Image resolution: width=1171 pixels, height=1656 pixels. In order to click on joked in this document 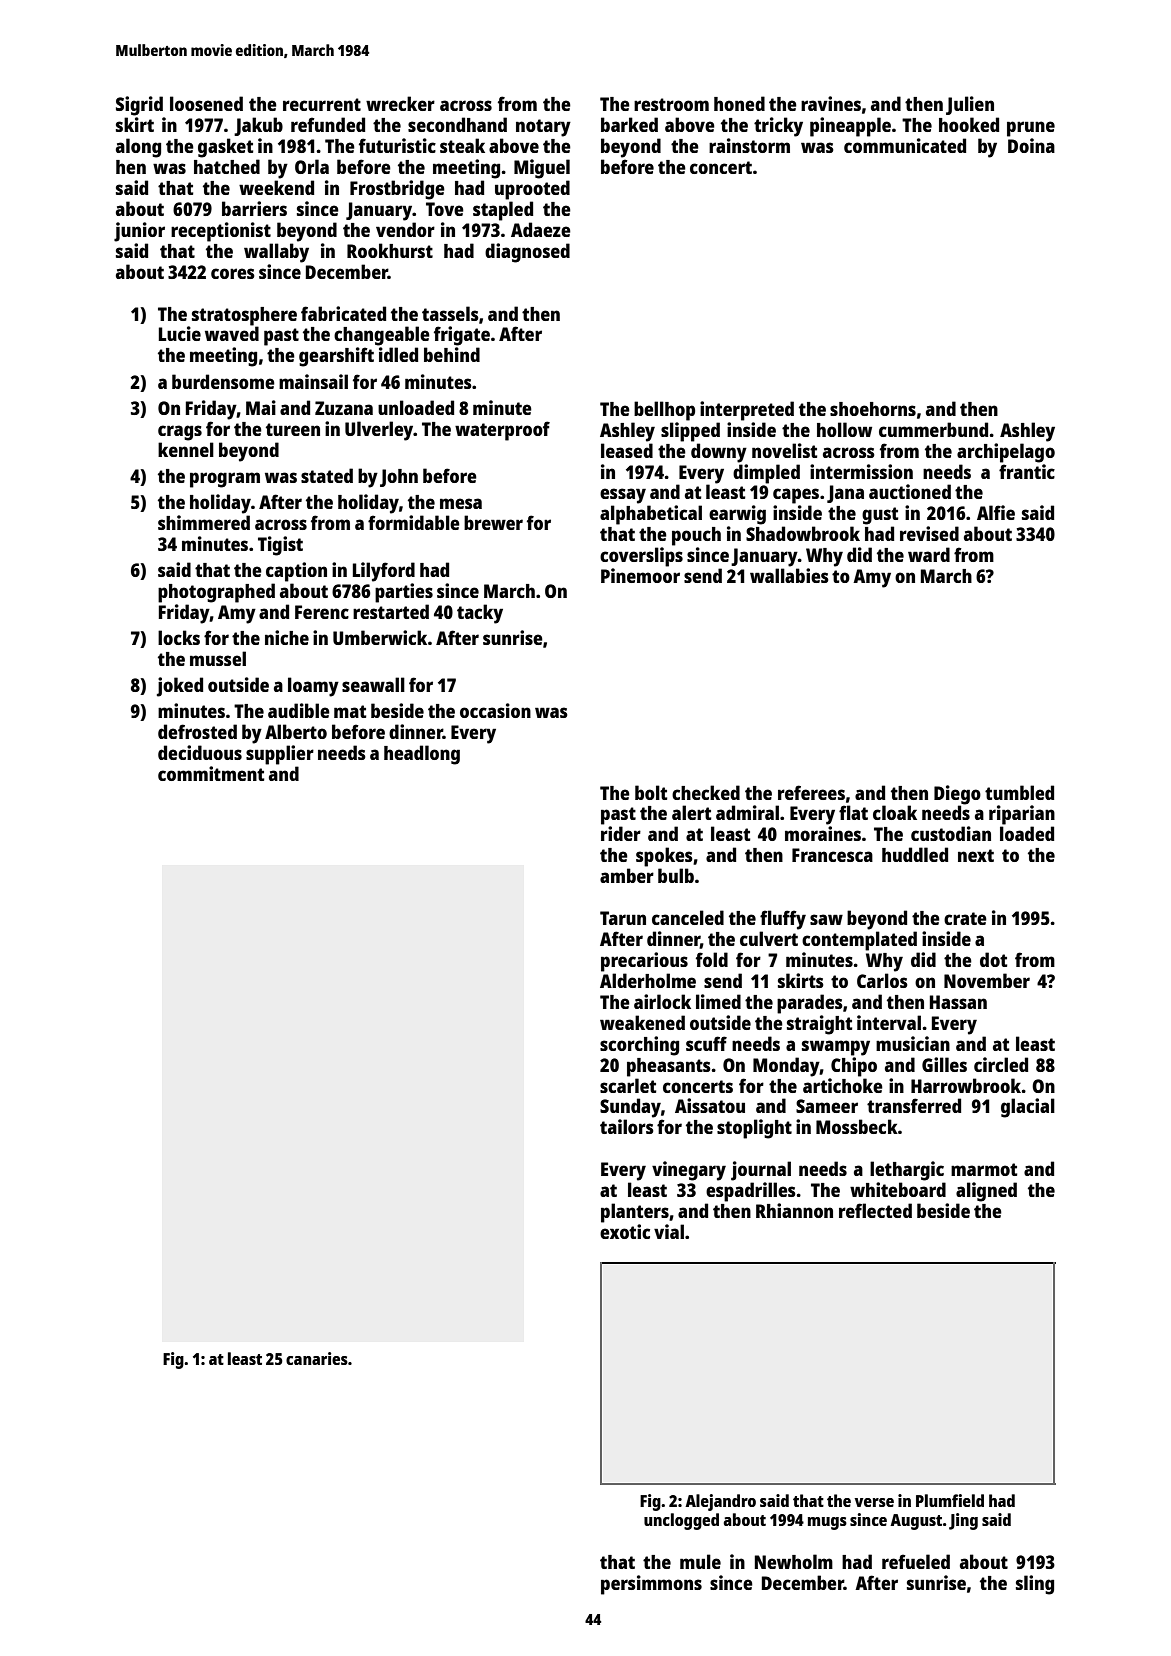, I will do `click(180, 687)`.
